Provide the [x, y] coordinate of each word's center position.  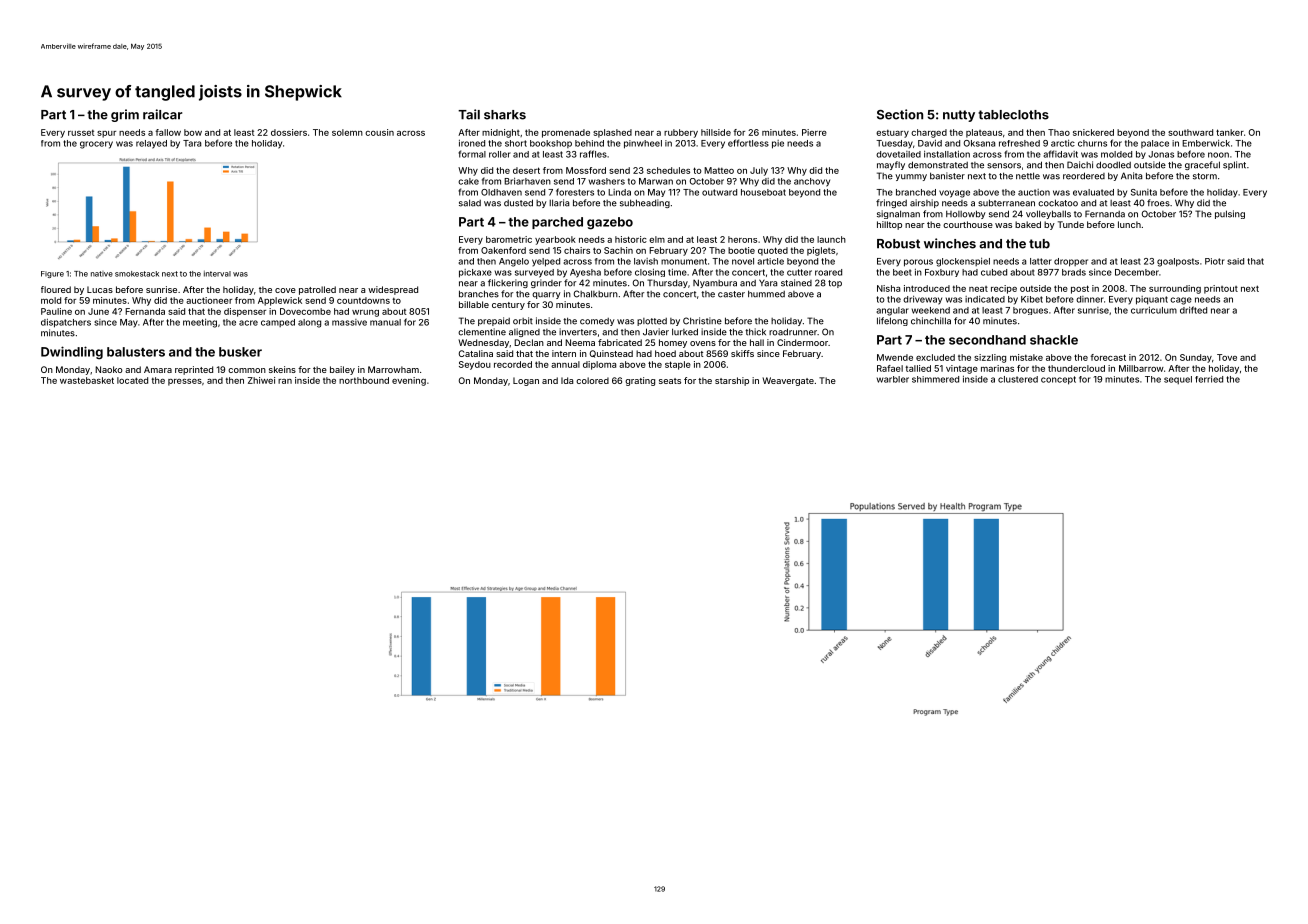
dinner [1090, 299]
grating [640, 381]
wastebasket [87, 380]
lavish [646, 261]
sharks [505, 115]
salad [470, 203]
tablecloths [1013, 115]
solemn [347, 132]
